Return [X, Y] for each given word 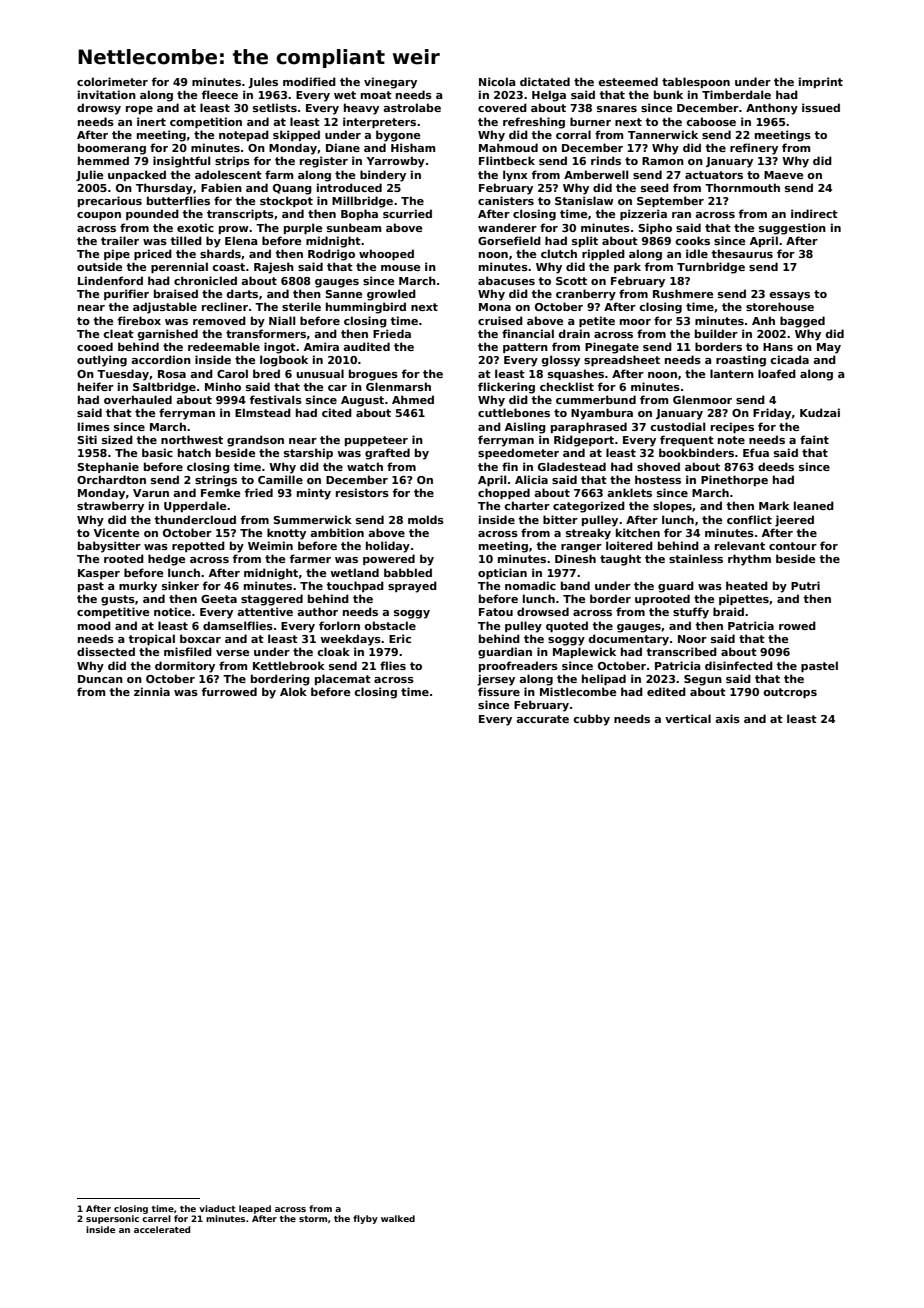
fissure [499, 691]
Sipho [655, 228]
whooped [386, 254]
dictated [545, 81]
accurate [542, 719]
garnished [168, 335]
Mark [774, 505]
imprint [821, 82]
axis [727, 718]
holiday [388, 547]
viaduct [217, 1208]
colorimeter [112, 81]
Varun [151, 493]
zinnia [152, 691]
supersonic [112, 1219]
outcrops [790, 693]
